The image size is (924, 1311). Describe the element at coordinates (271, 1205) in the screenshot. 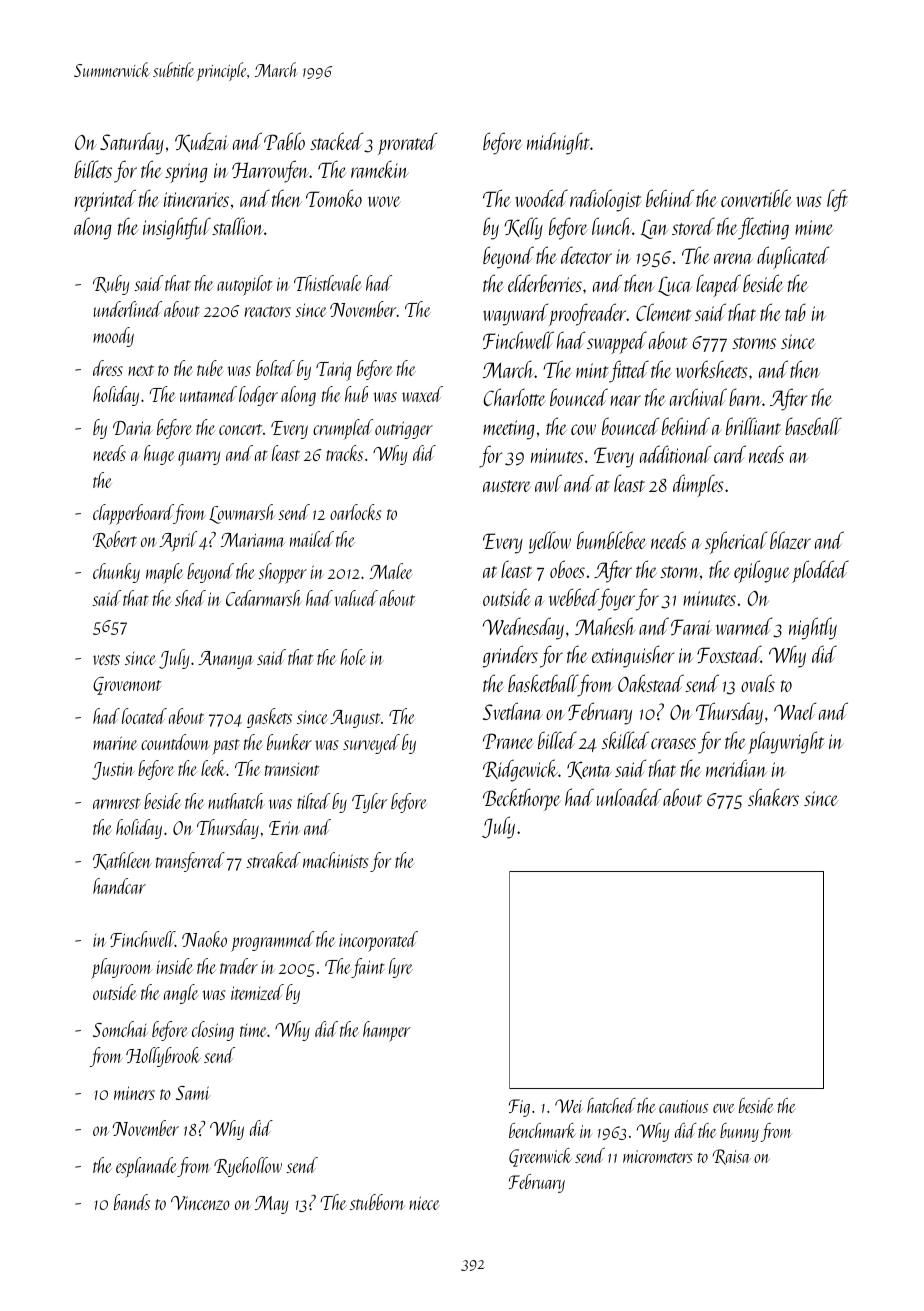

I see `May` at that location.
